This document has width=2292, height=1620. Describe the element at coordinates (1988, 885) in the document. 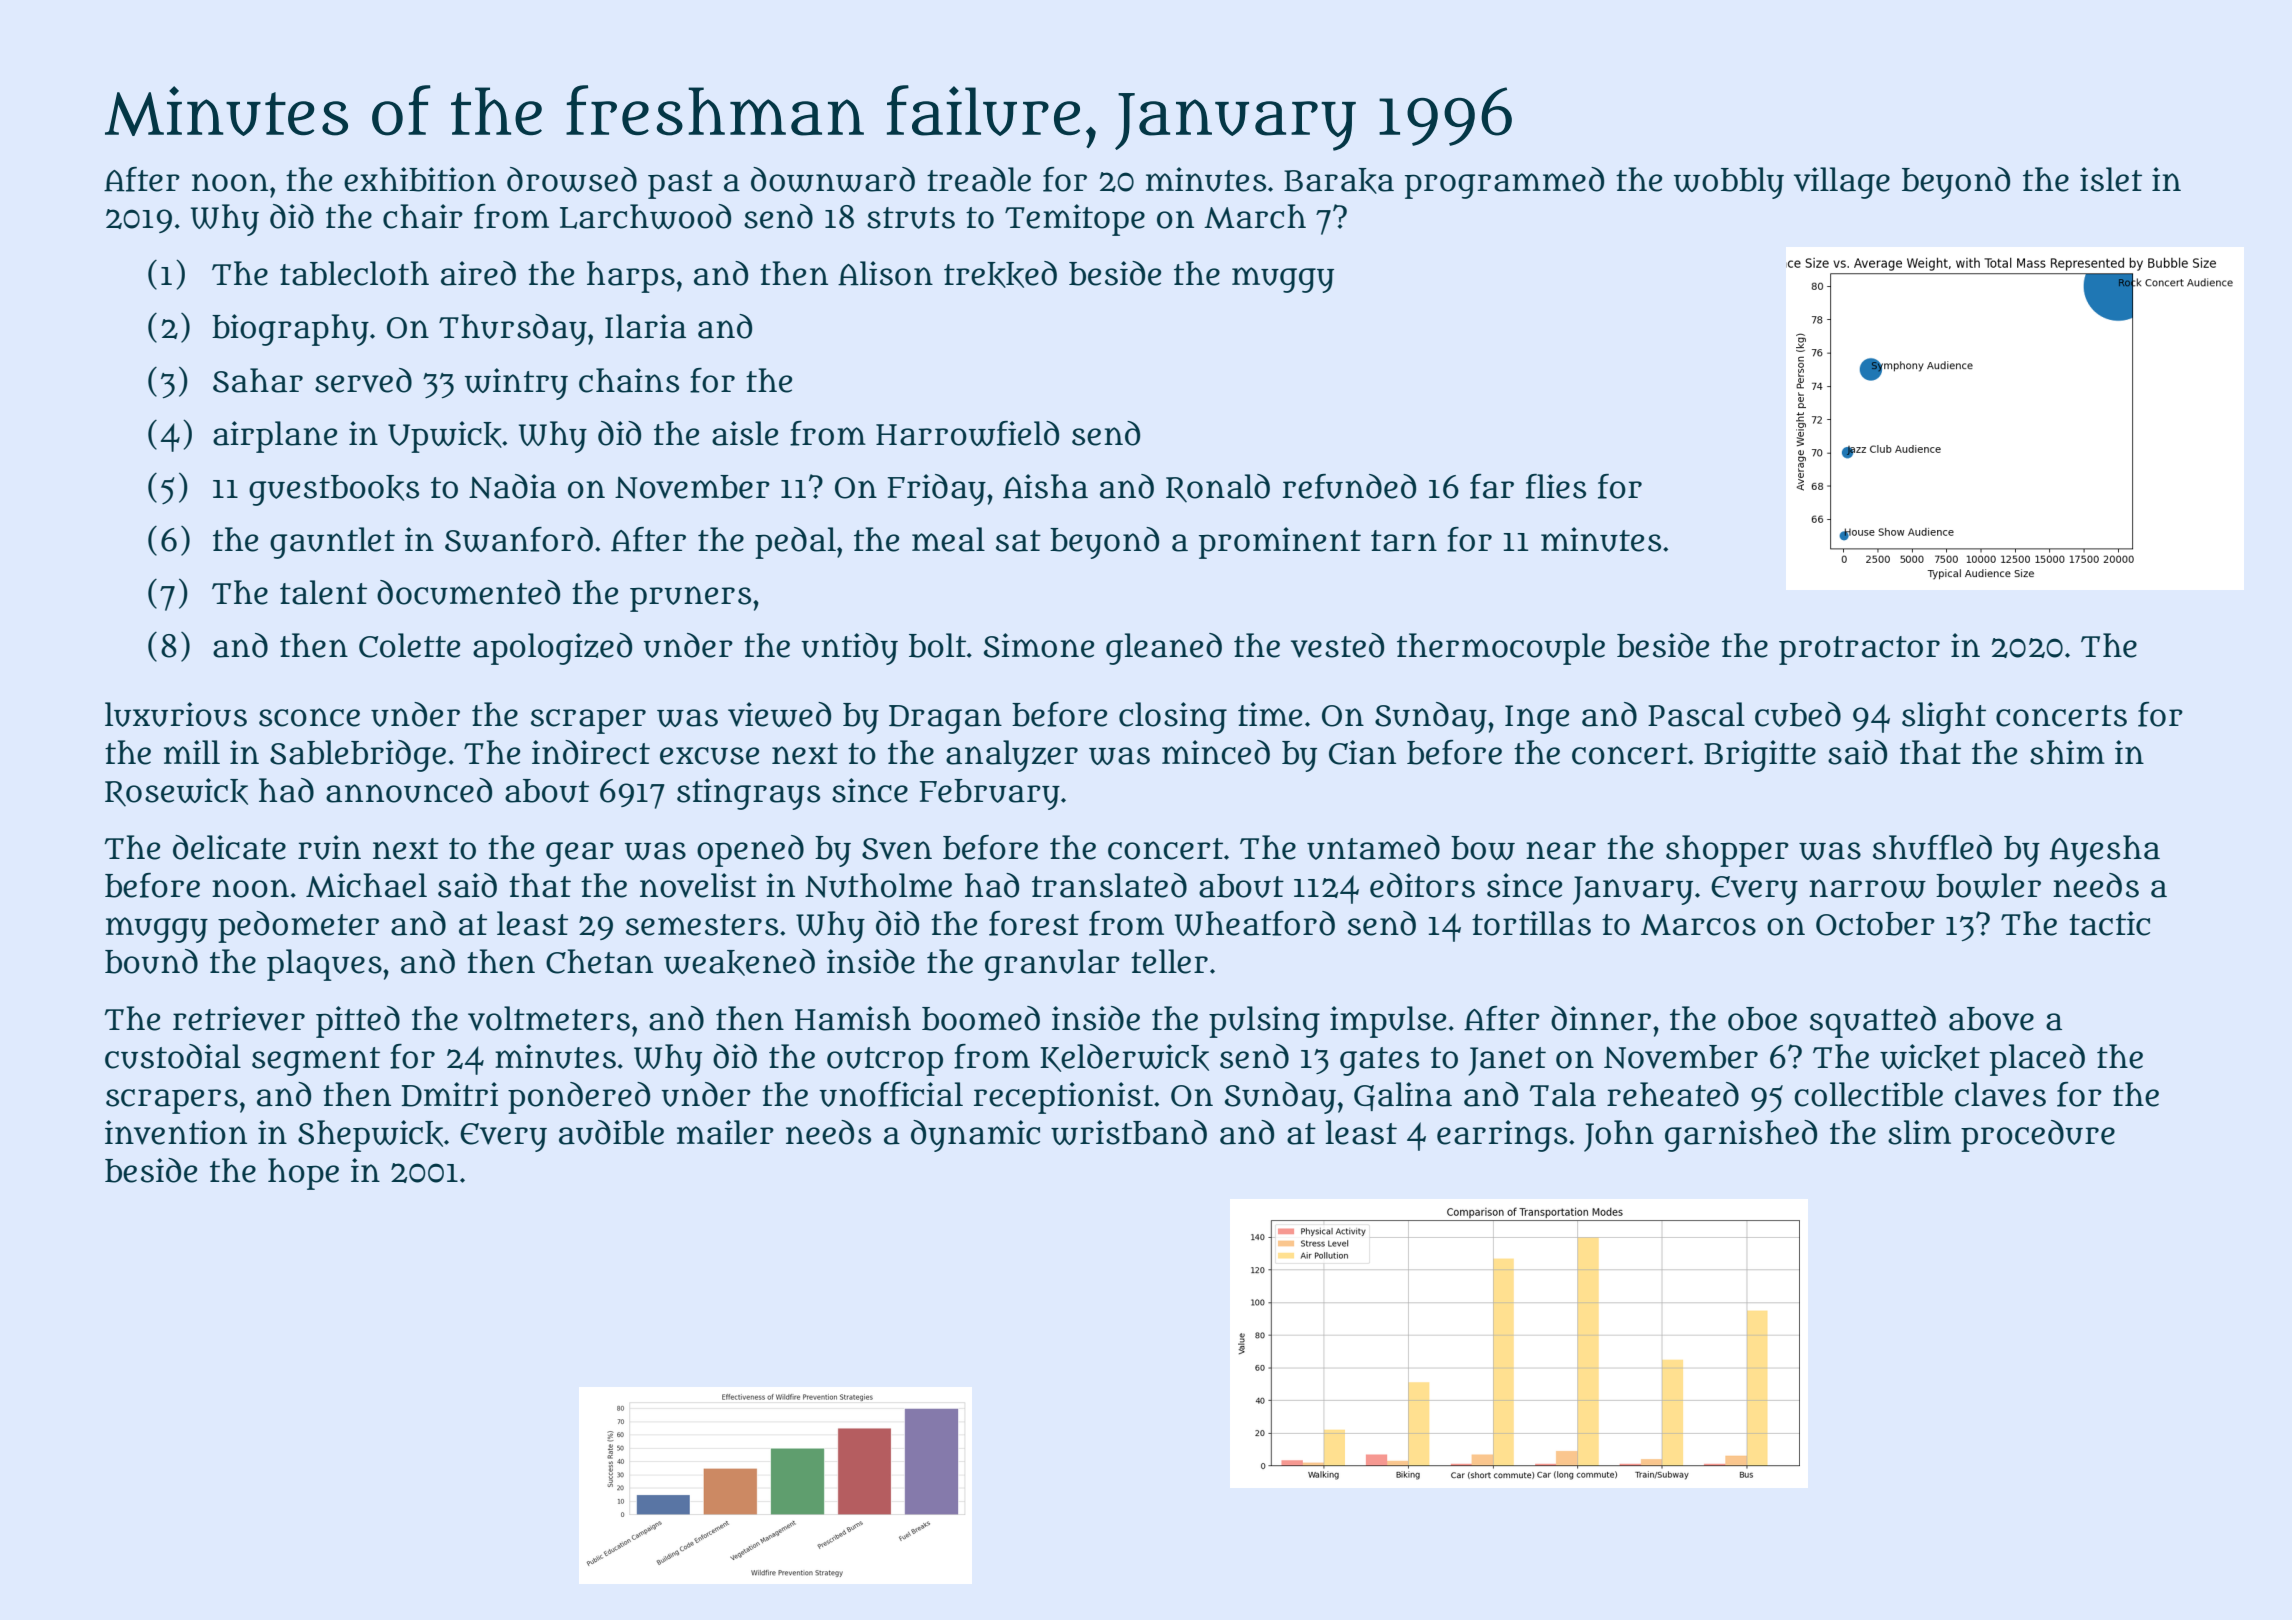

I see `bowler` at that location.
